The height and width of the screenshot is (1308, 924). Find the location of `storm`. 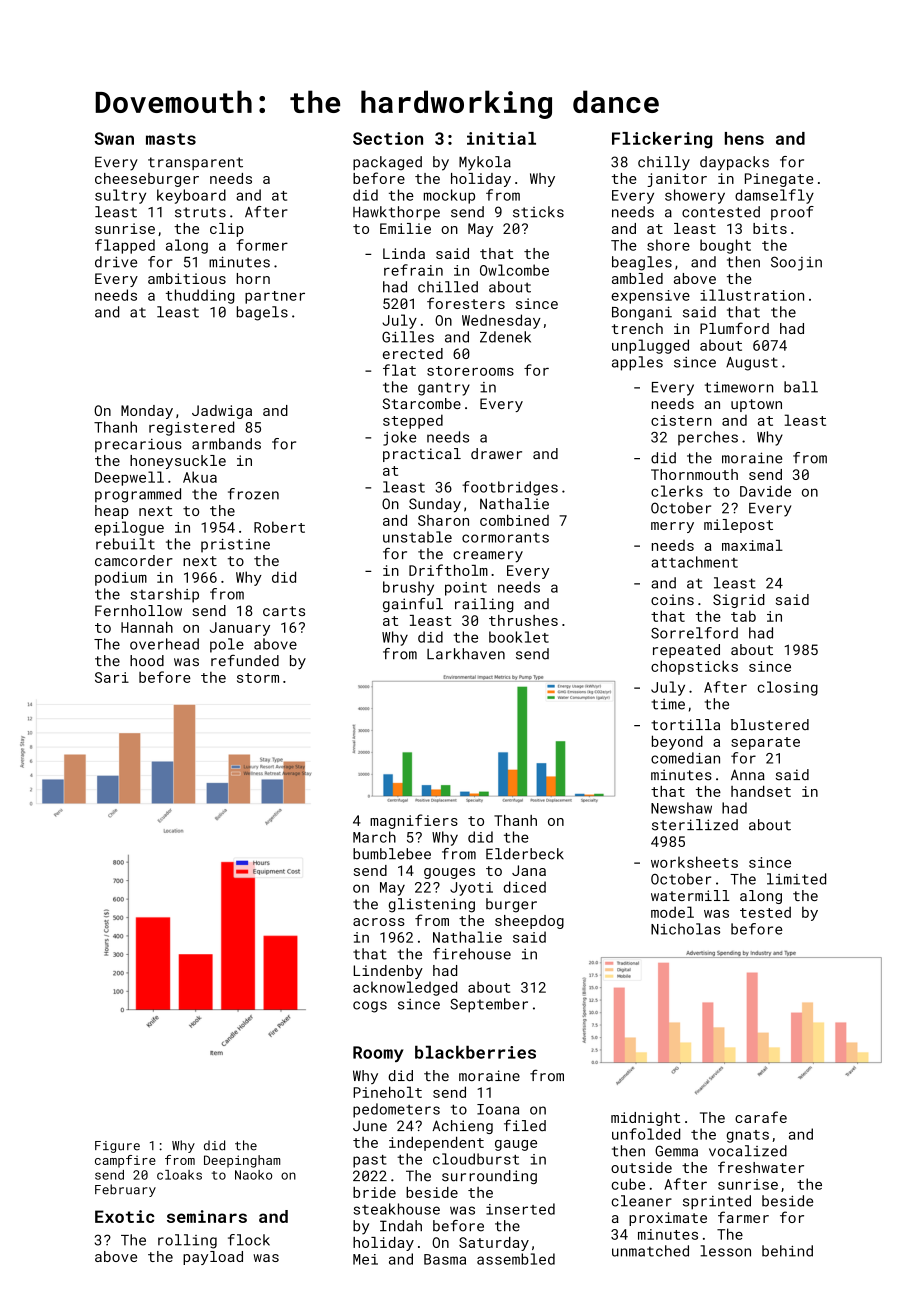

storm is located at coordinates (258, 678).
